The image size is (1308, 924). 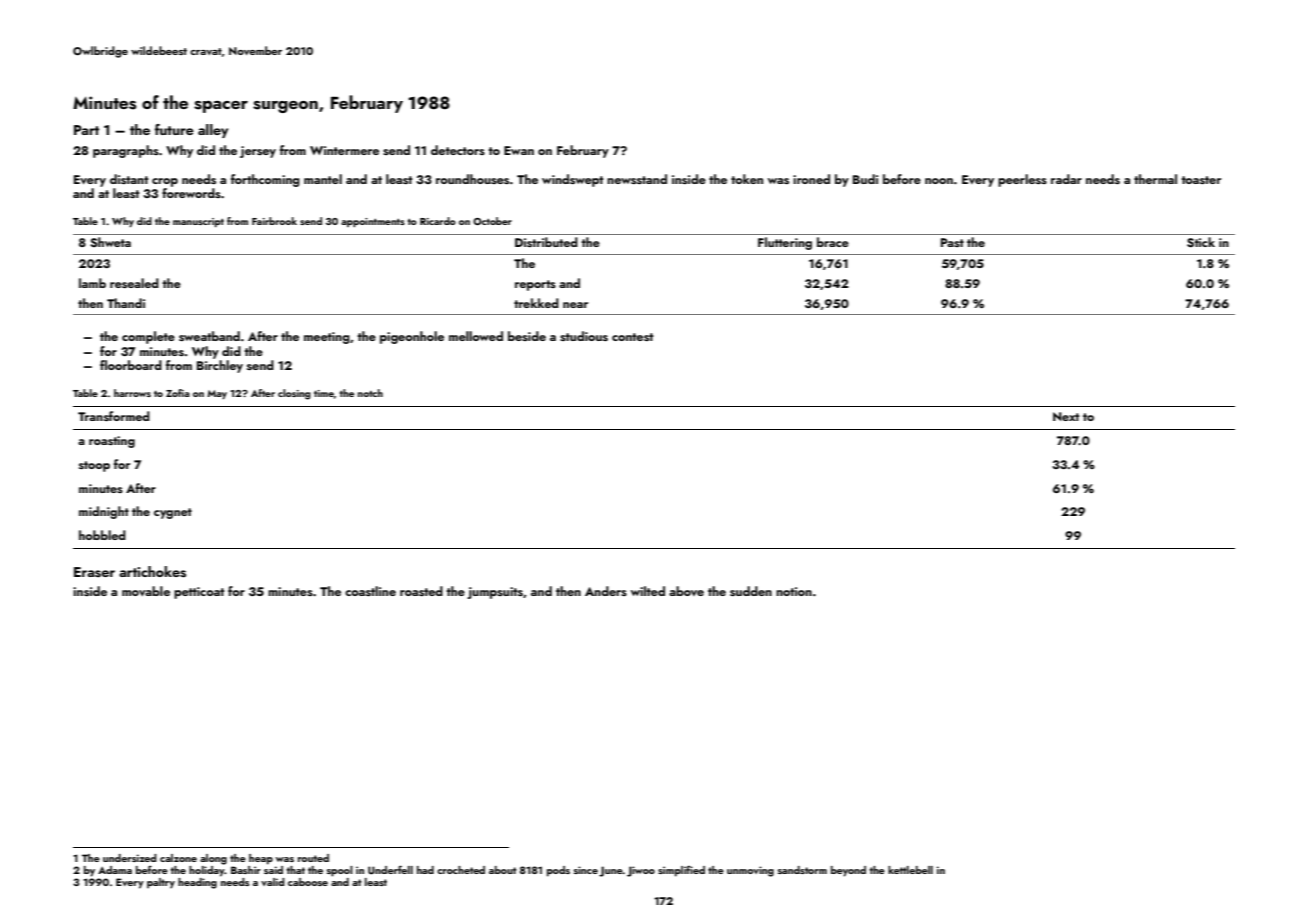 I want to click on pods, so click(x=558, y=871).
